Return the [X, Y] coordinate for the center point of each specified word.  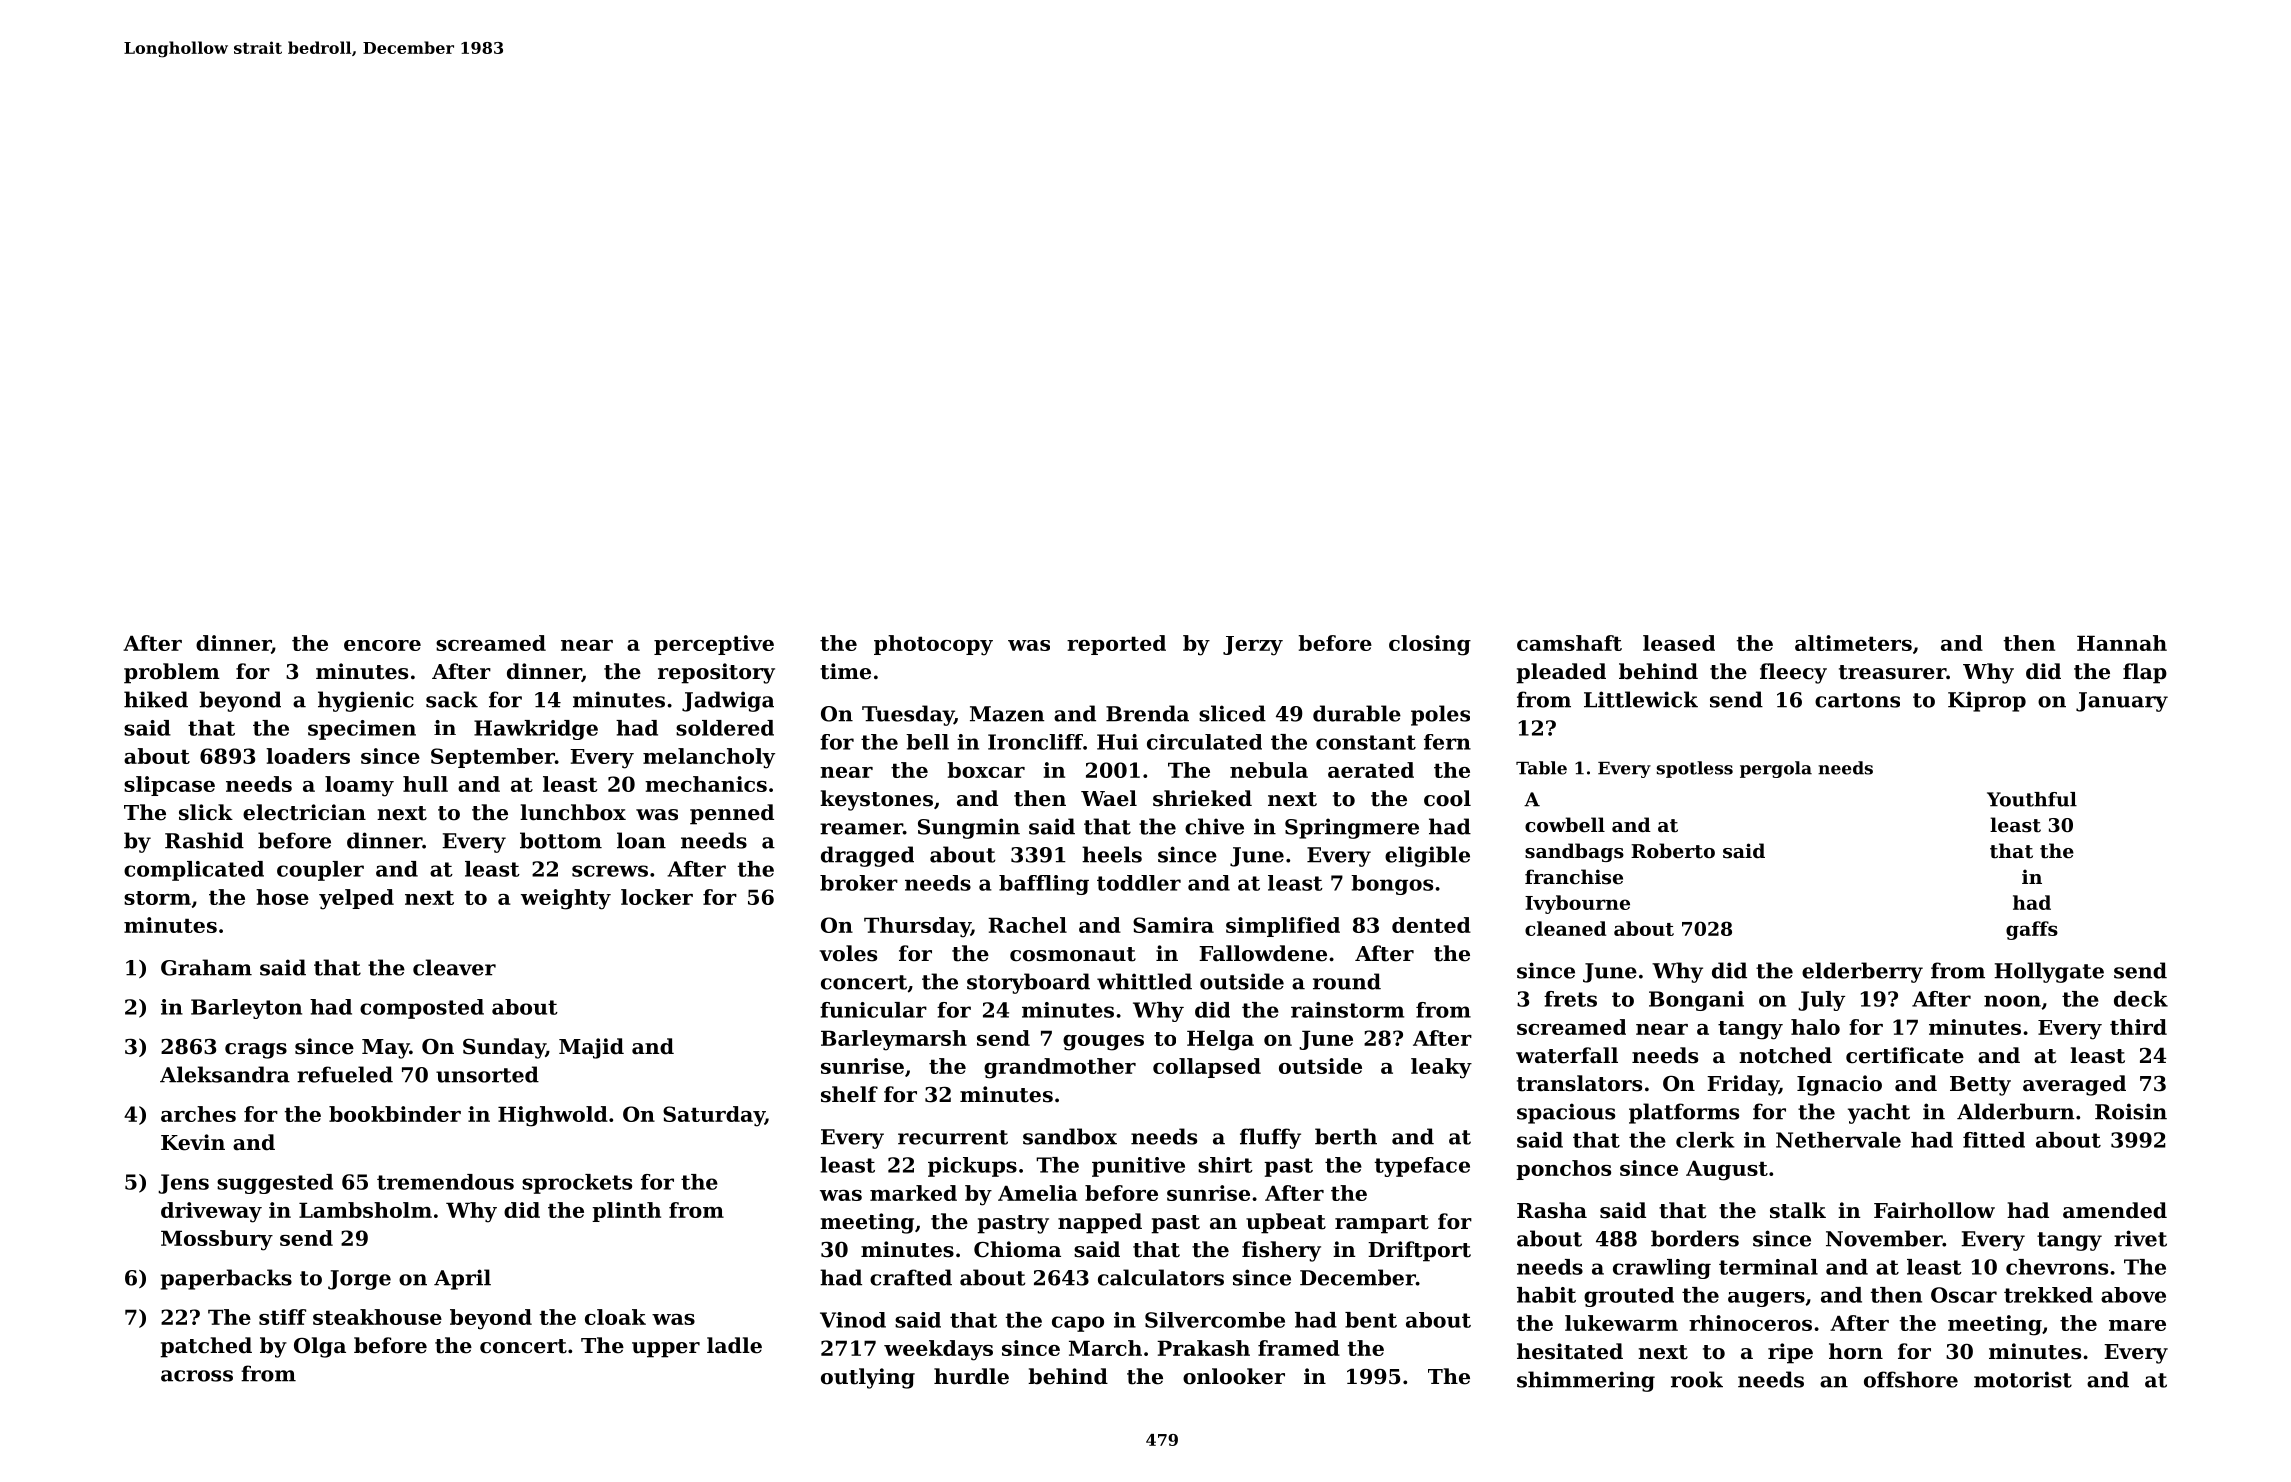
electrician [304, 812]
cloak [615, 1317]
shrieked [1202, 798]
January [2122, 702]
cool [1447, 798]
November [1884, 1238]
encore [382, 645]
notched [1785, 1055]
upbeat [1286, 1223]
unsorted [487, 1074]
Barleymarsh [894, 1040]
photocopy [933, 645]
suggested [275, 1184]
